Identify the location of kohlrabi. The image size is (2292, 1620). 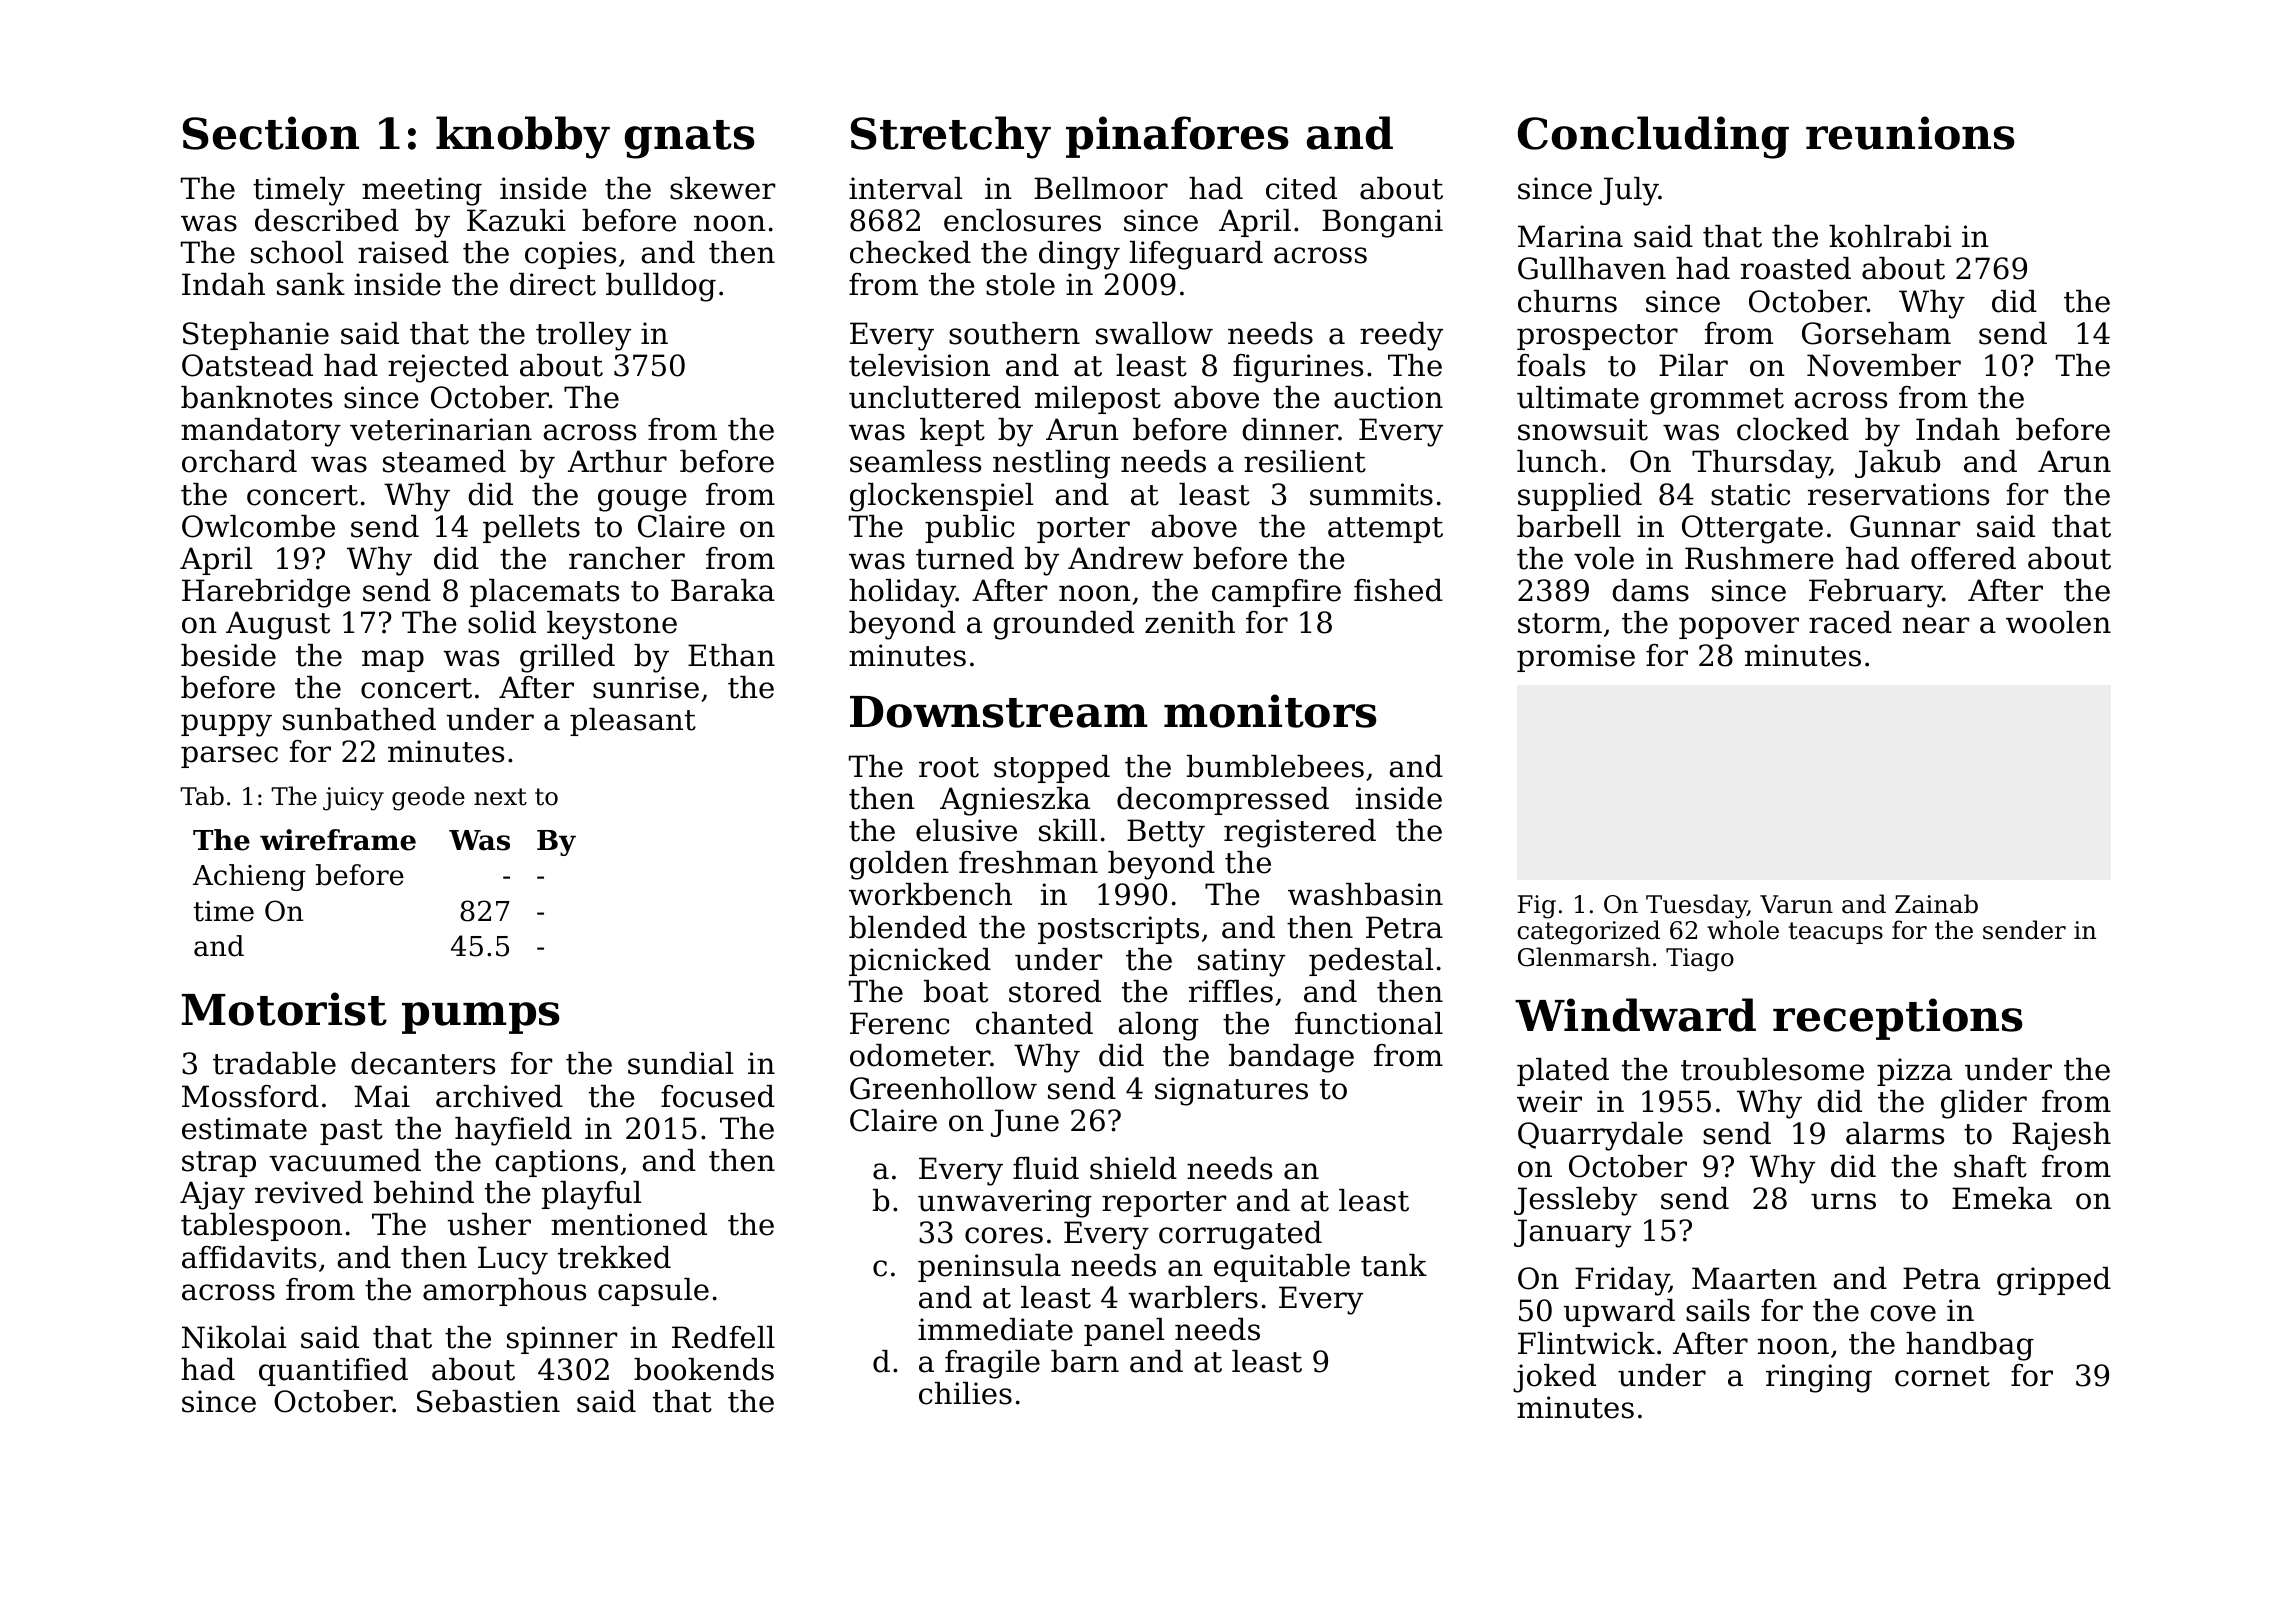
(1890, 236).
